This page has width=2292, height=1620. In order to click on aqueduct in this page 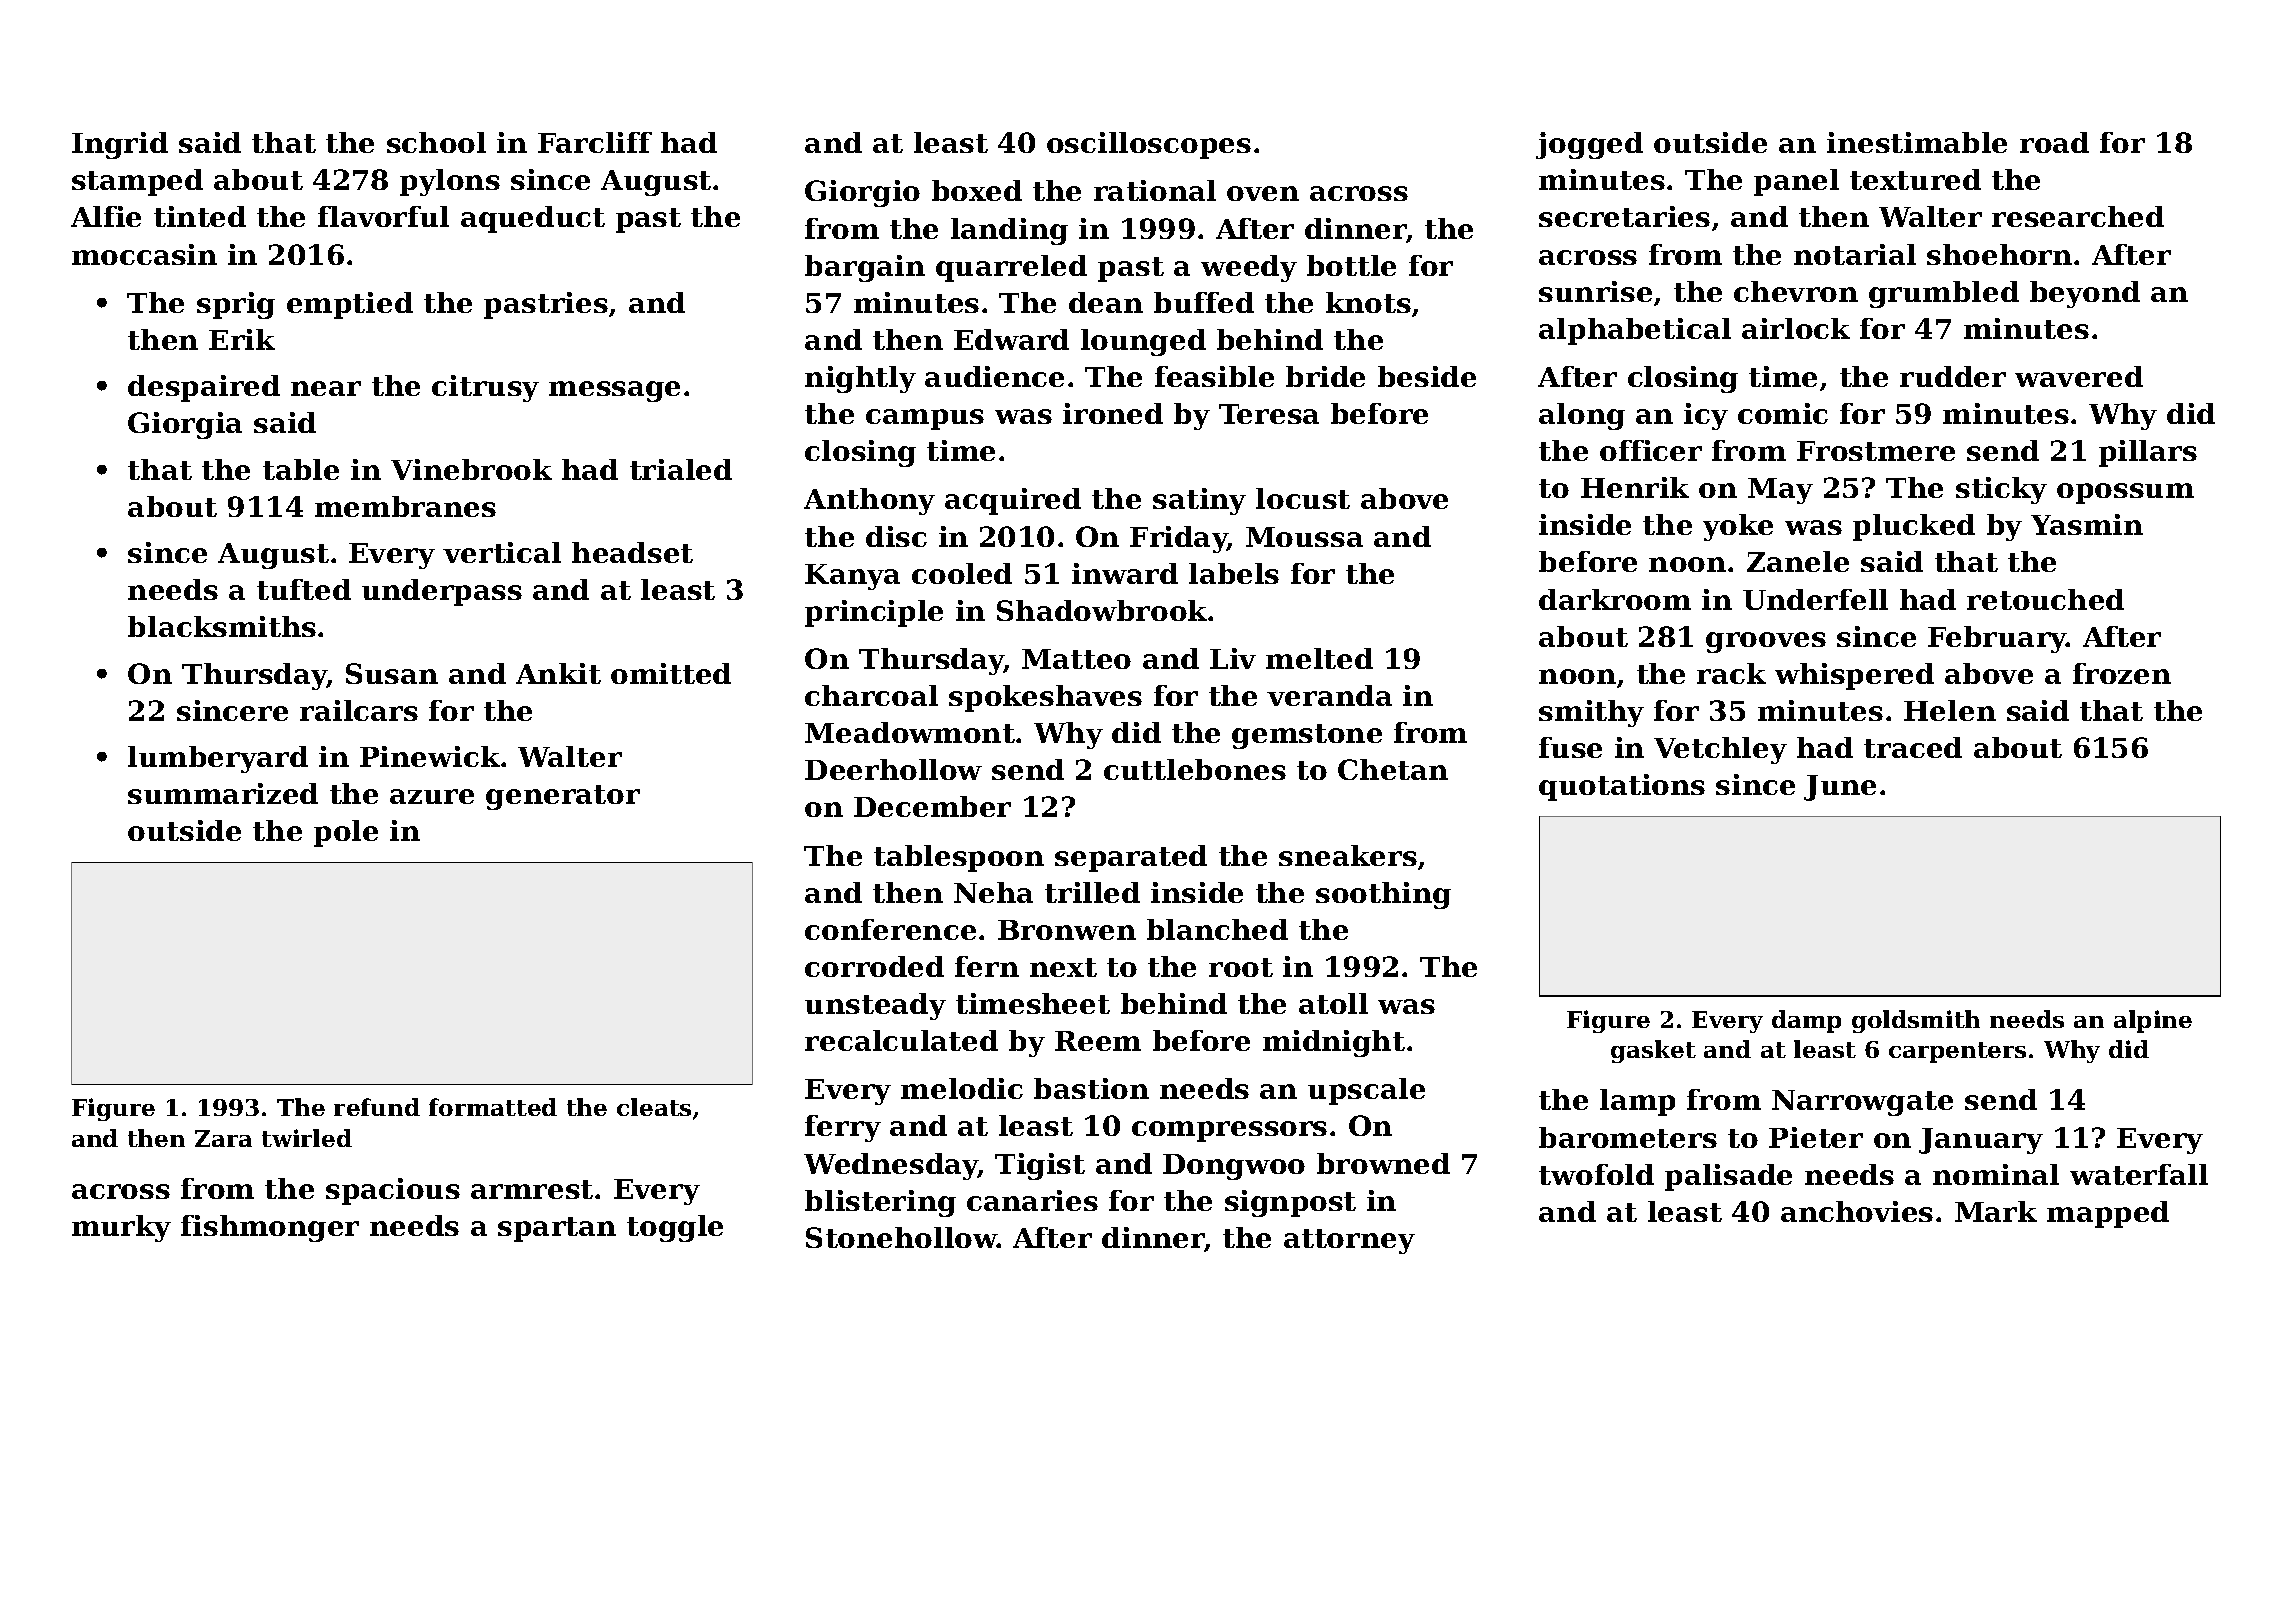, I will do `click(533, 219)`.
